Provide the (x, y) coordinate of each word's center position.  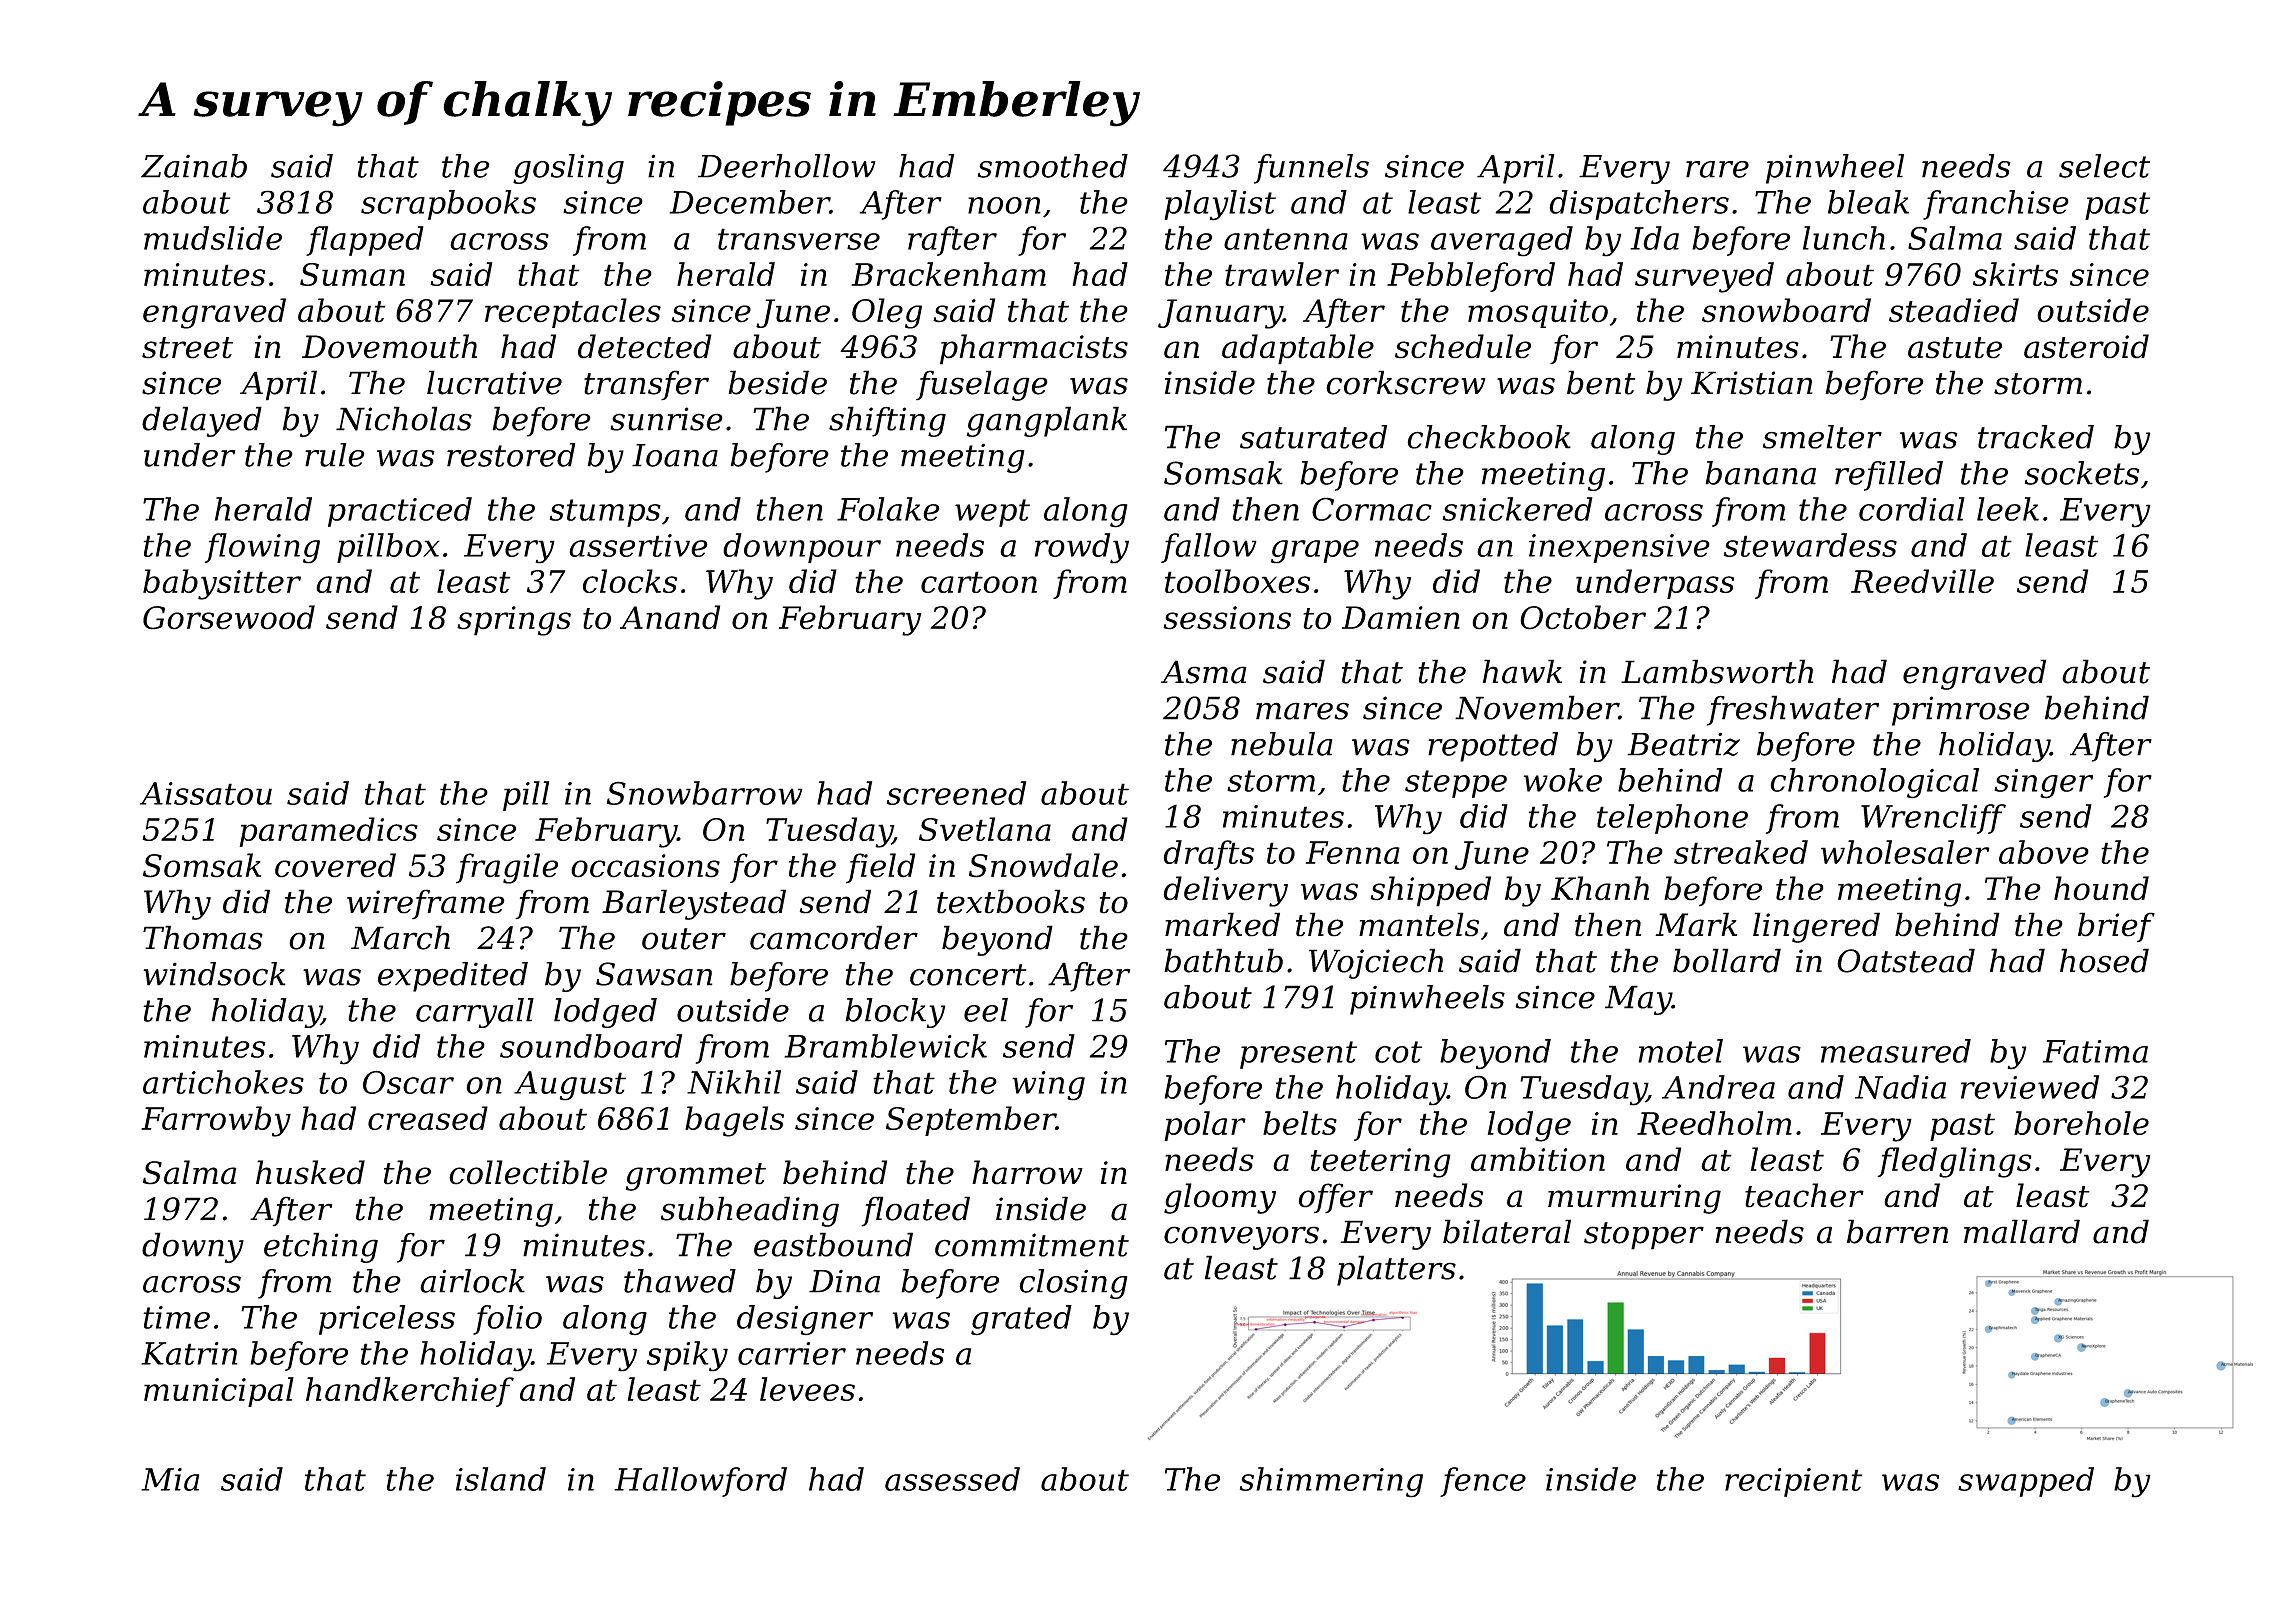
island (501, 1479)
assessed (952, 1479)
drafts (1209, 855)
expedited (453, 977)
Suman (352, 274)
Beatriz (1683, 744)
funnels (1311, 169)
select (2104, 166)
